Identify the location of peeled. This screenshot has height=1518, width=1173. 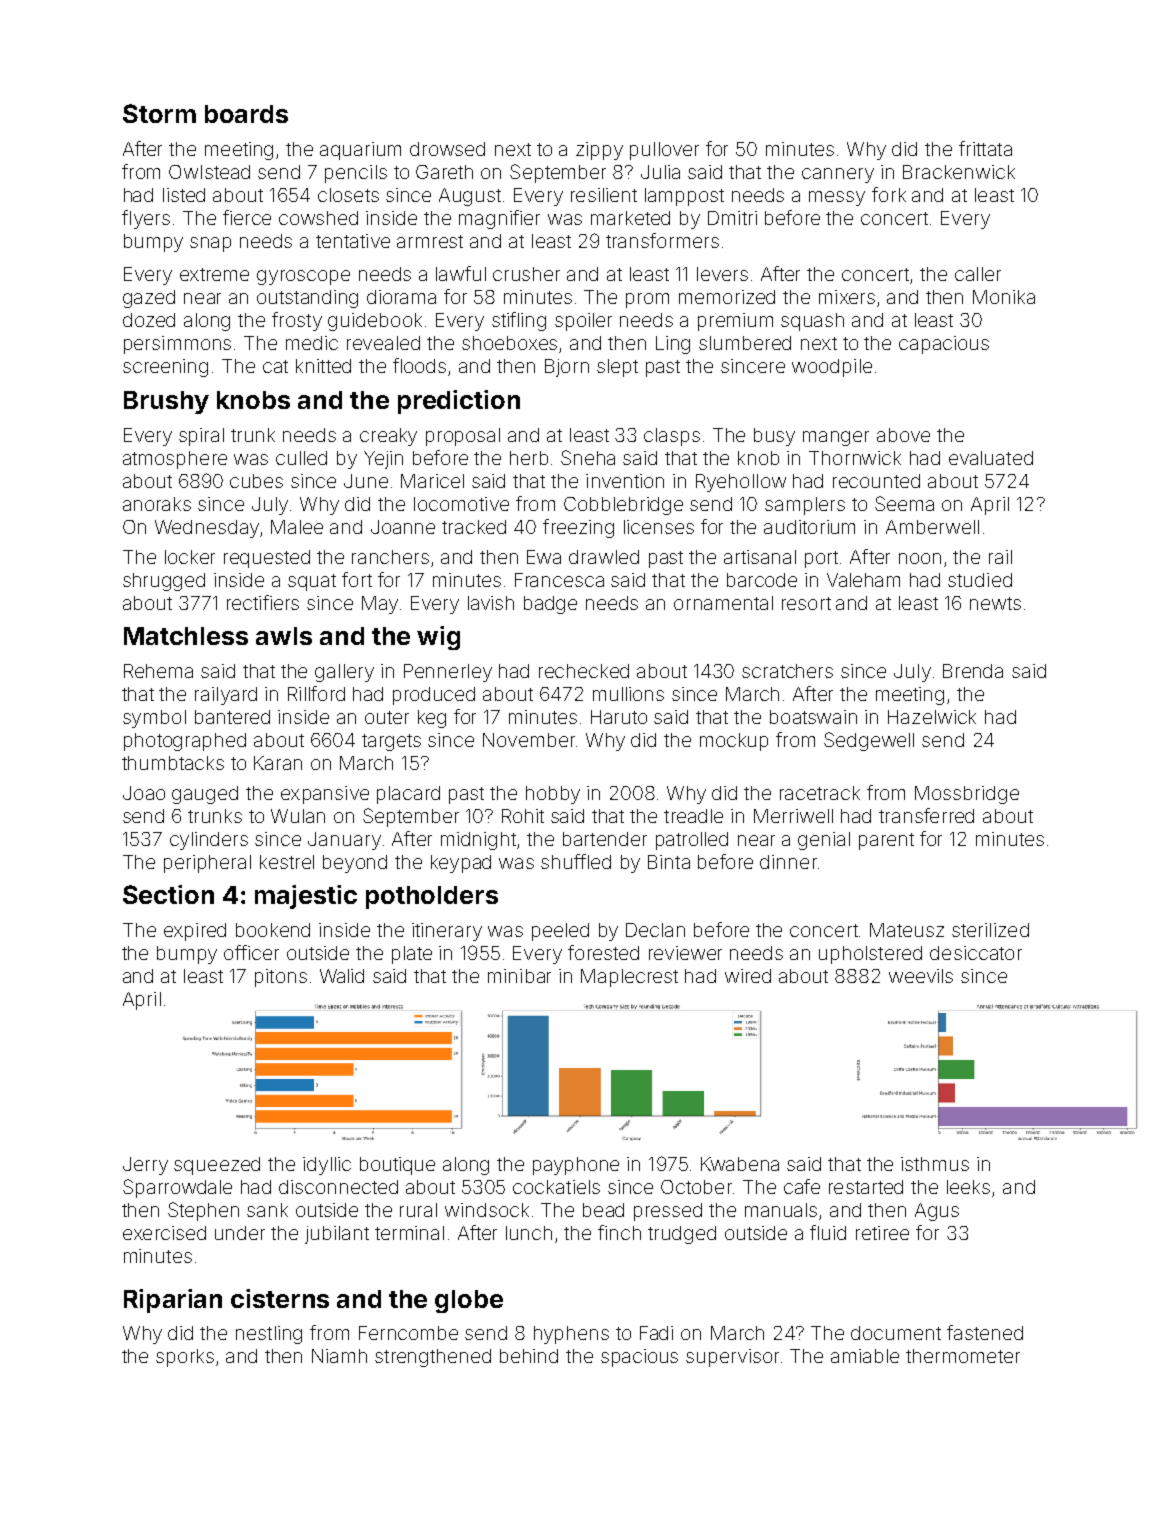
(560, 932).
